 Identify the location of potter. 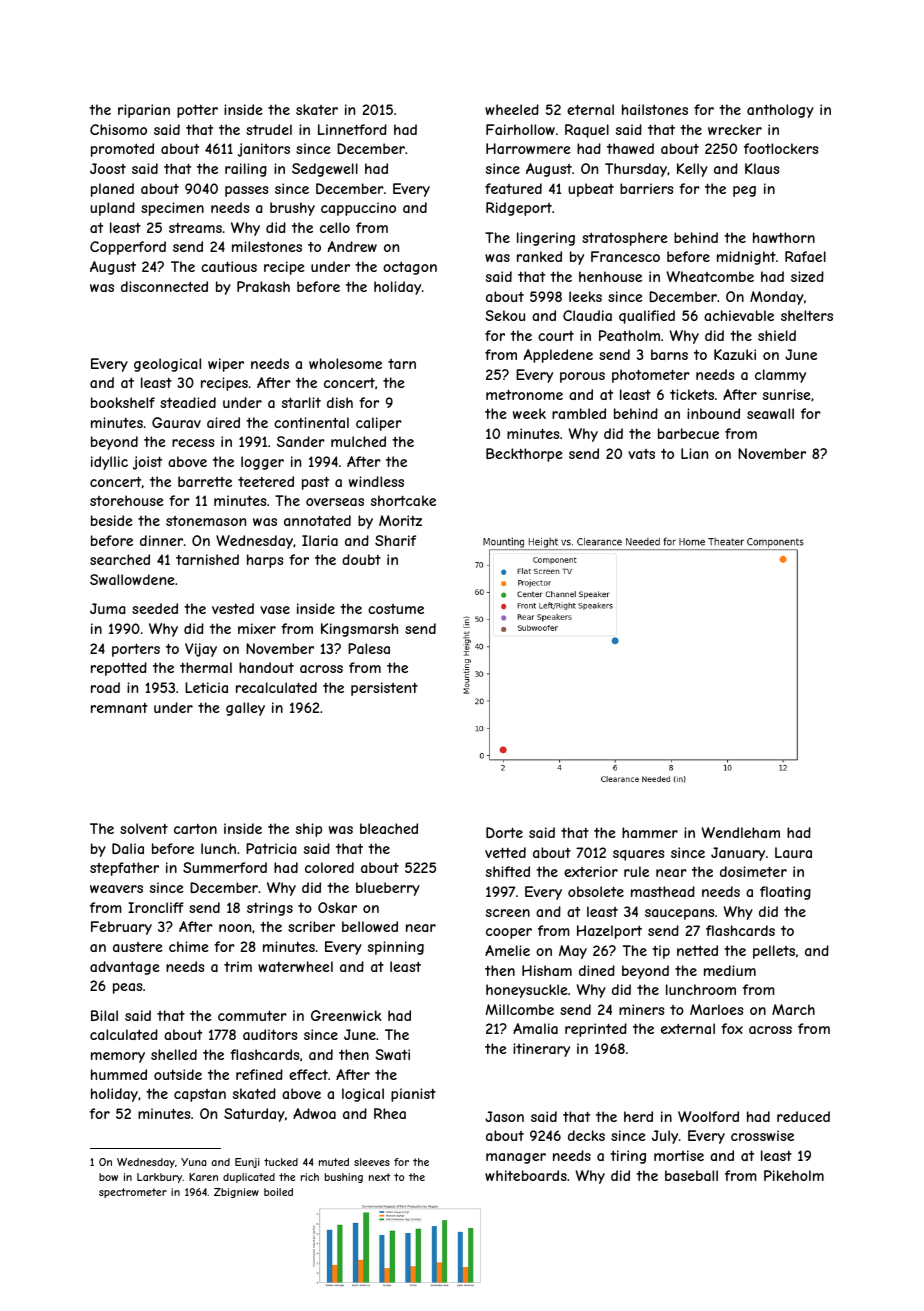
(197, 111).
